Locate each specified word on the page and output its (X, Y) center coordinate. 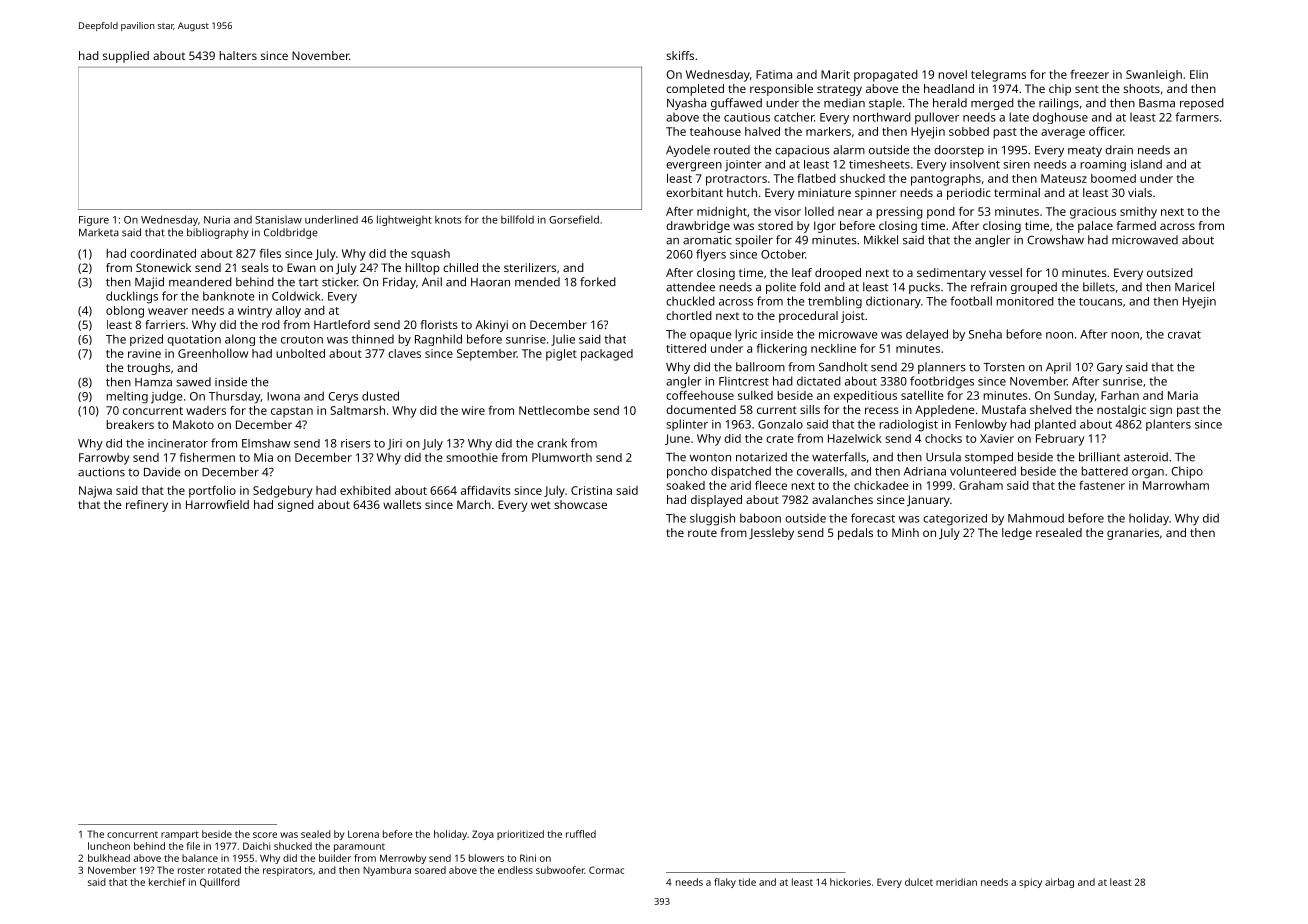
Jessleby (771, 534)
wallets (402, 504)
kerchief (167, 882)
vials (1140, 192)
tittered (686, 348)
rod (271, 324)
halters (238, 55)
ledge (1017, 534)
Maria (1183, 395)
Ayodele (688, 151)
